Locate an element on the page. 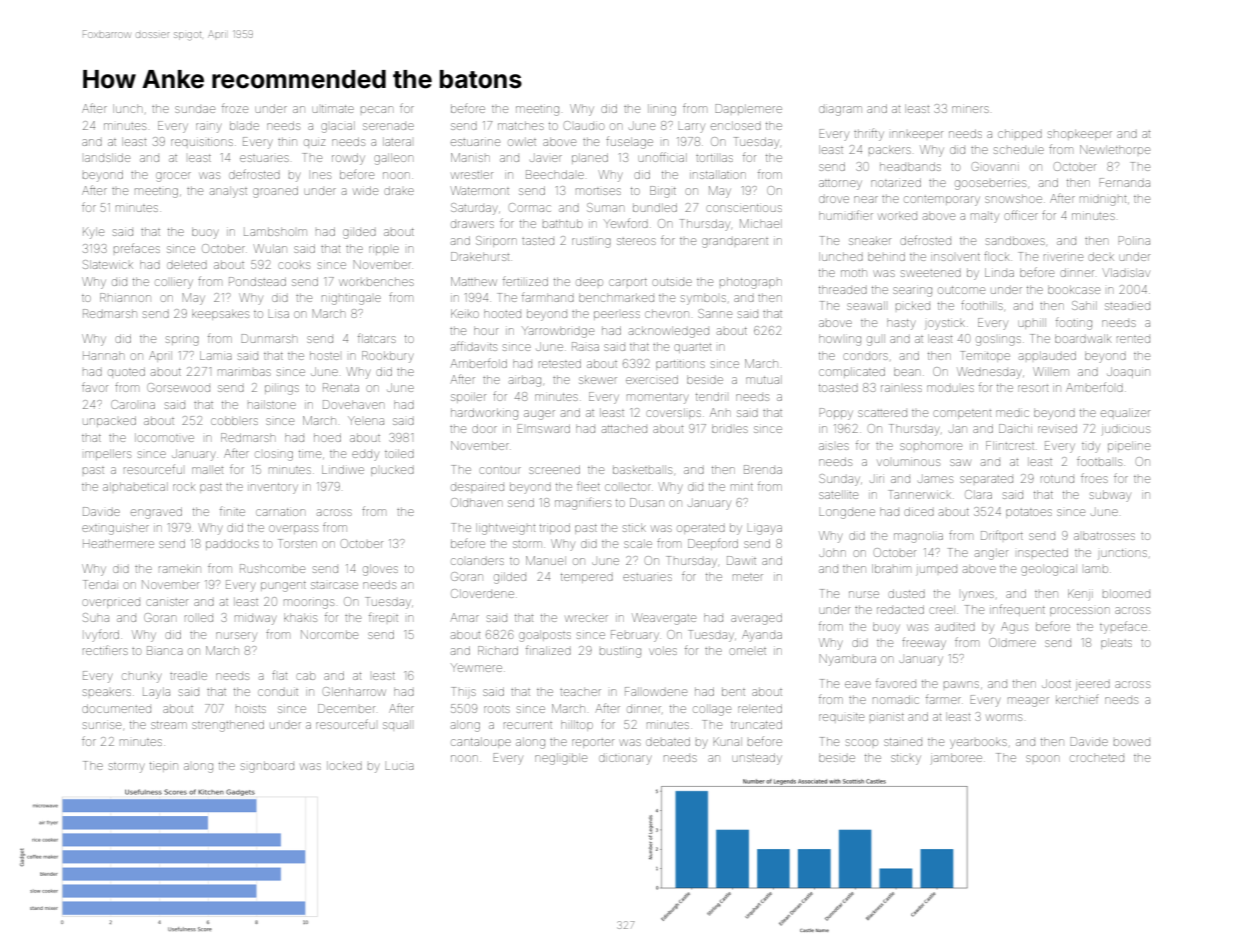 Image resolution: width=1233 pixels, height=952 pixels. tempered is located at coordinates (587, 578).
